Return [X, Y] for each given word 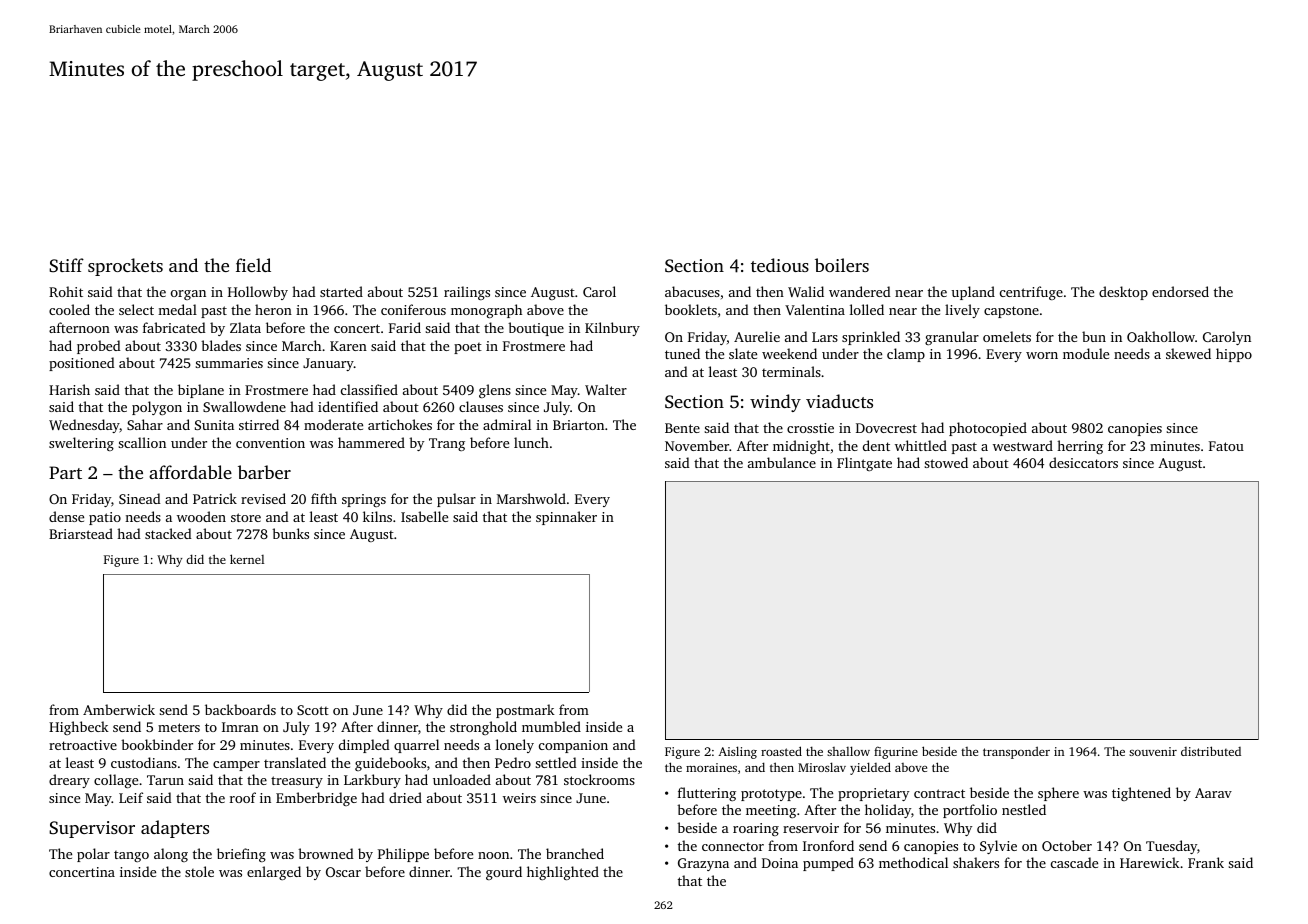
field [253, 265]
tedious [780, 265]
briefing [241, 855]
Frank [1206, 862]
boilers [842, 265]
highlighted [563, 873]
